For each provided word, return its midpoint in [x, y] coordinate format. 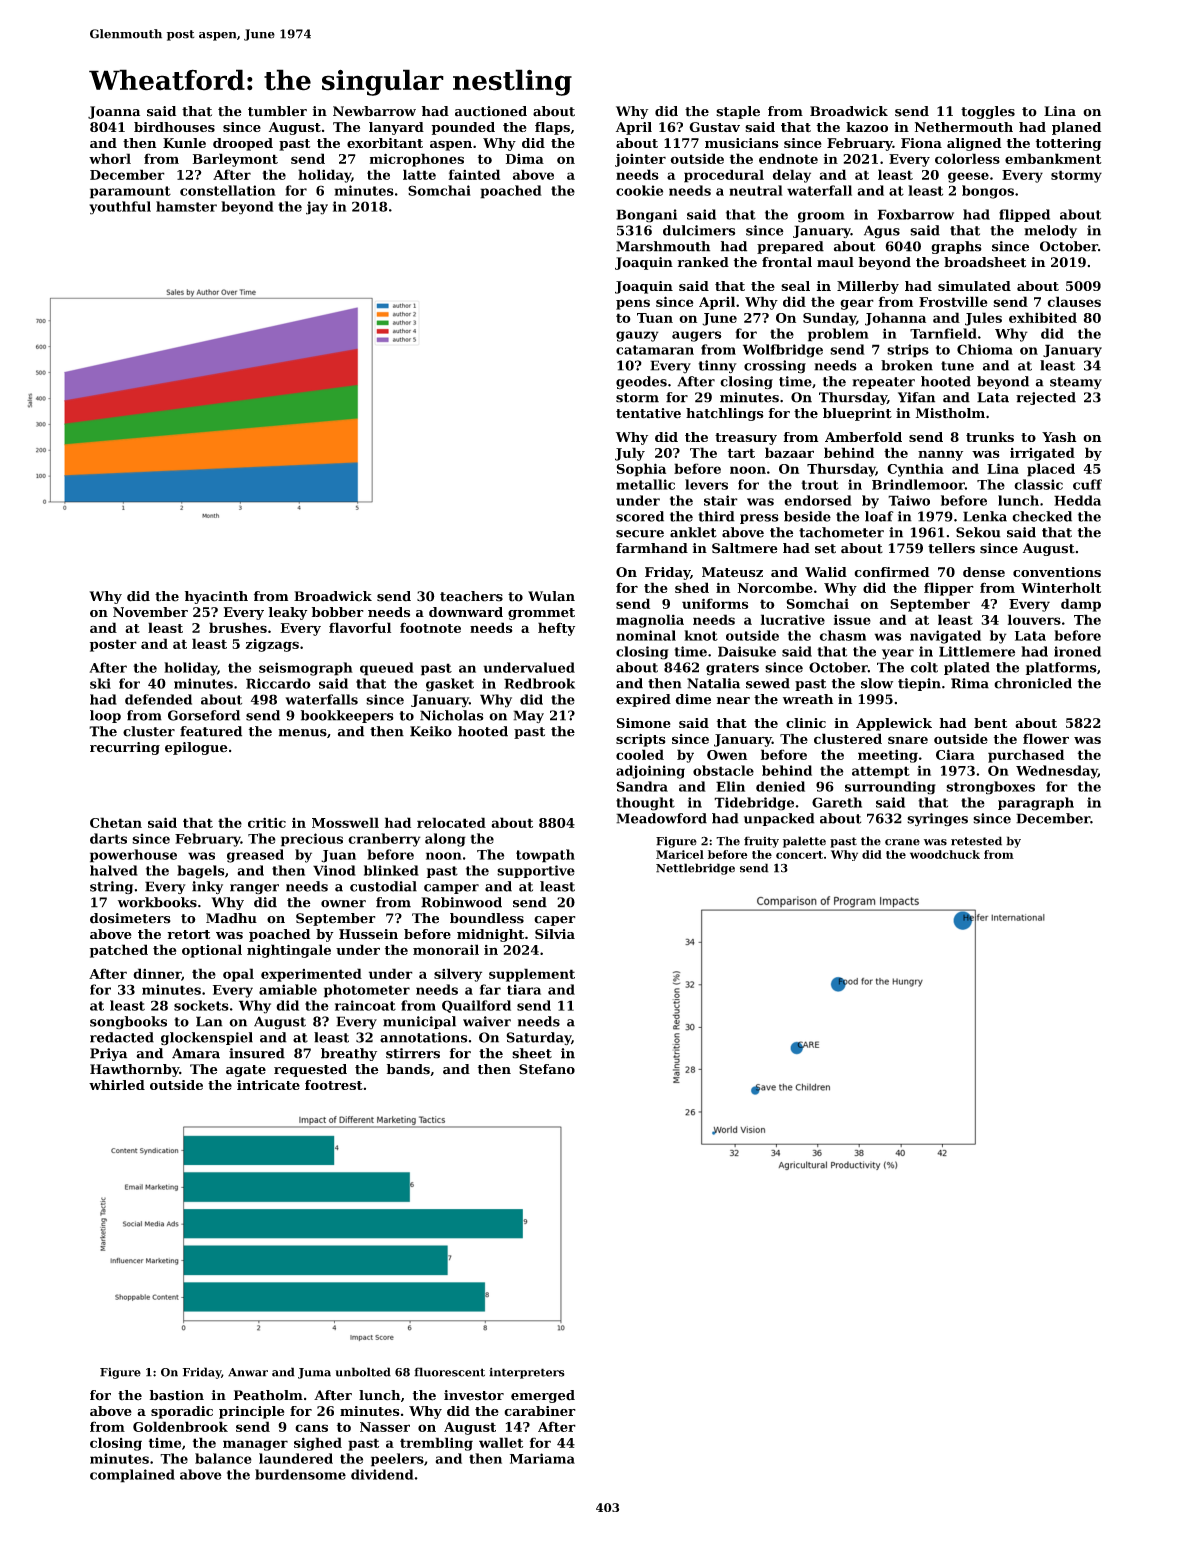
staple [738, 112]
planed [1076, 128]
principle [251, 1412]
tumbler [277, 111]
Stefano [547, 1069]
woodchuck [945, 854]
